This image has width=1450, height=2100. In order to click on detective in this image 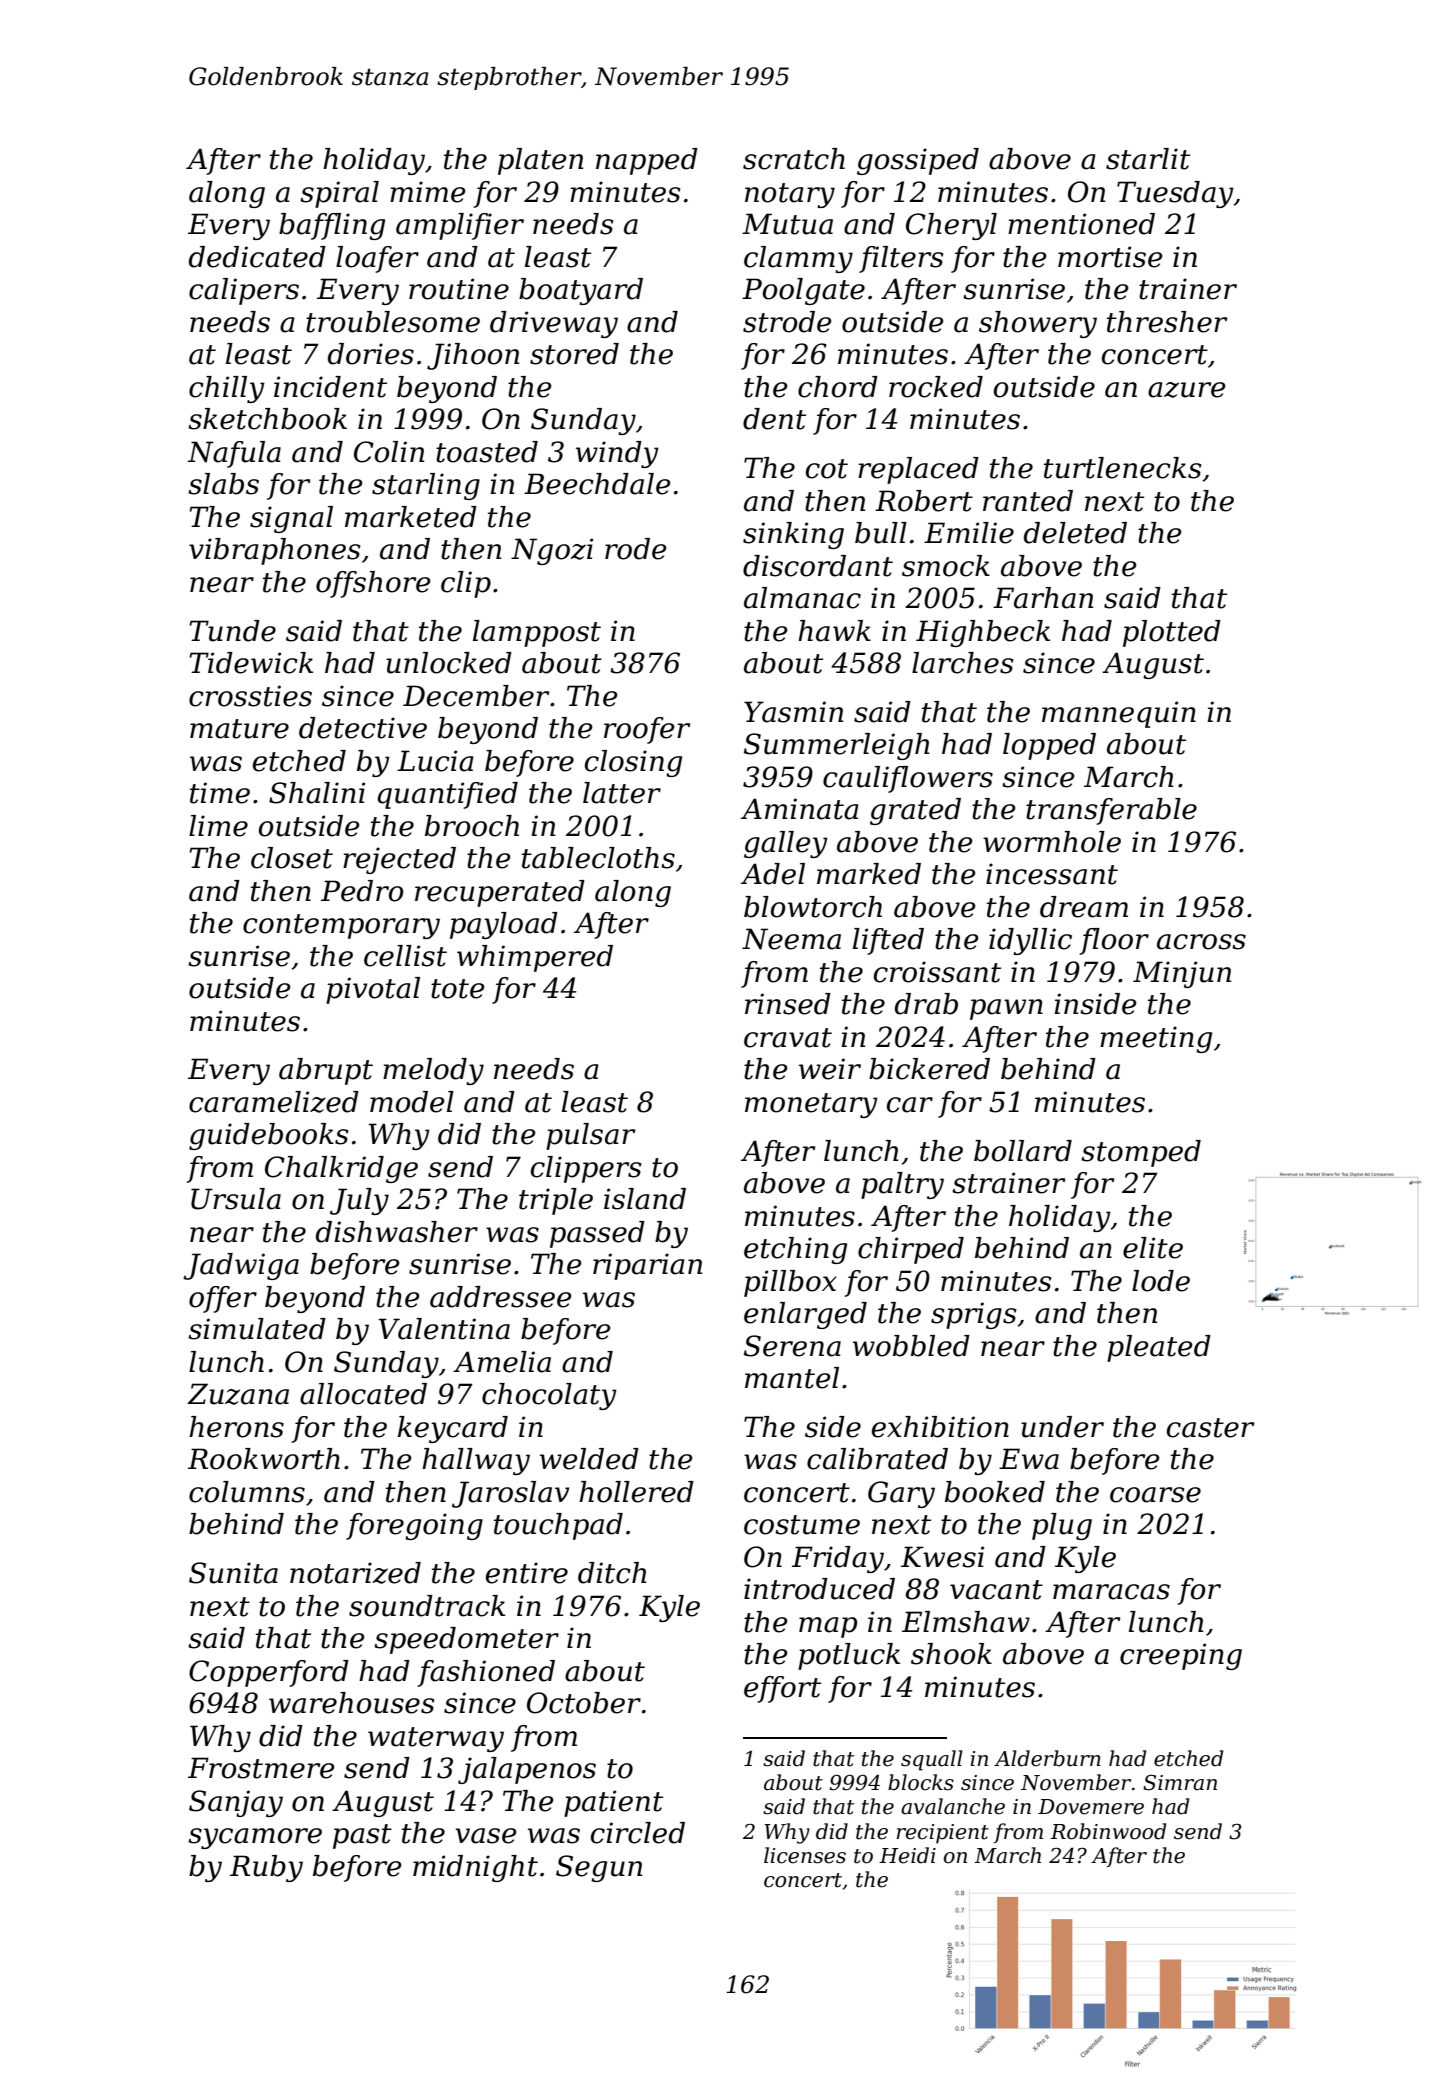, I will do `click(363, 728)`.
